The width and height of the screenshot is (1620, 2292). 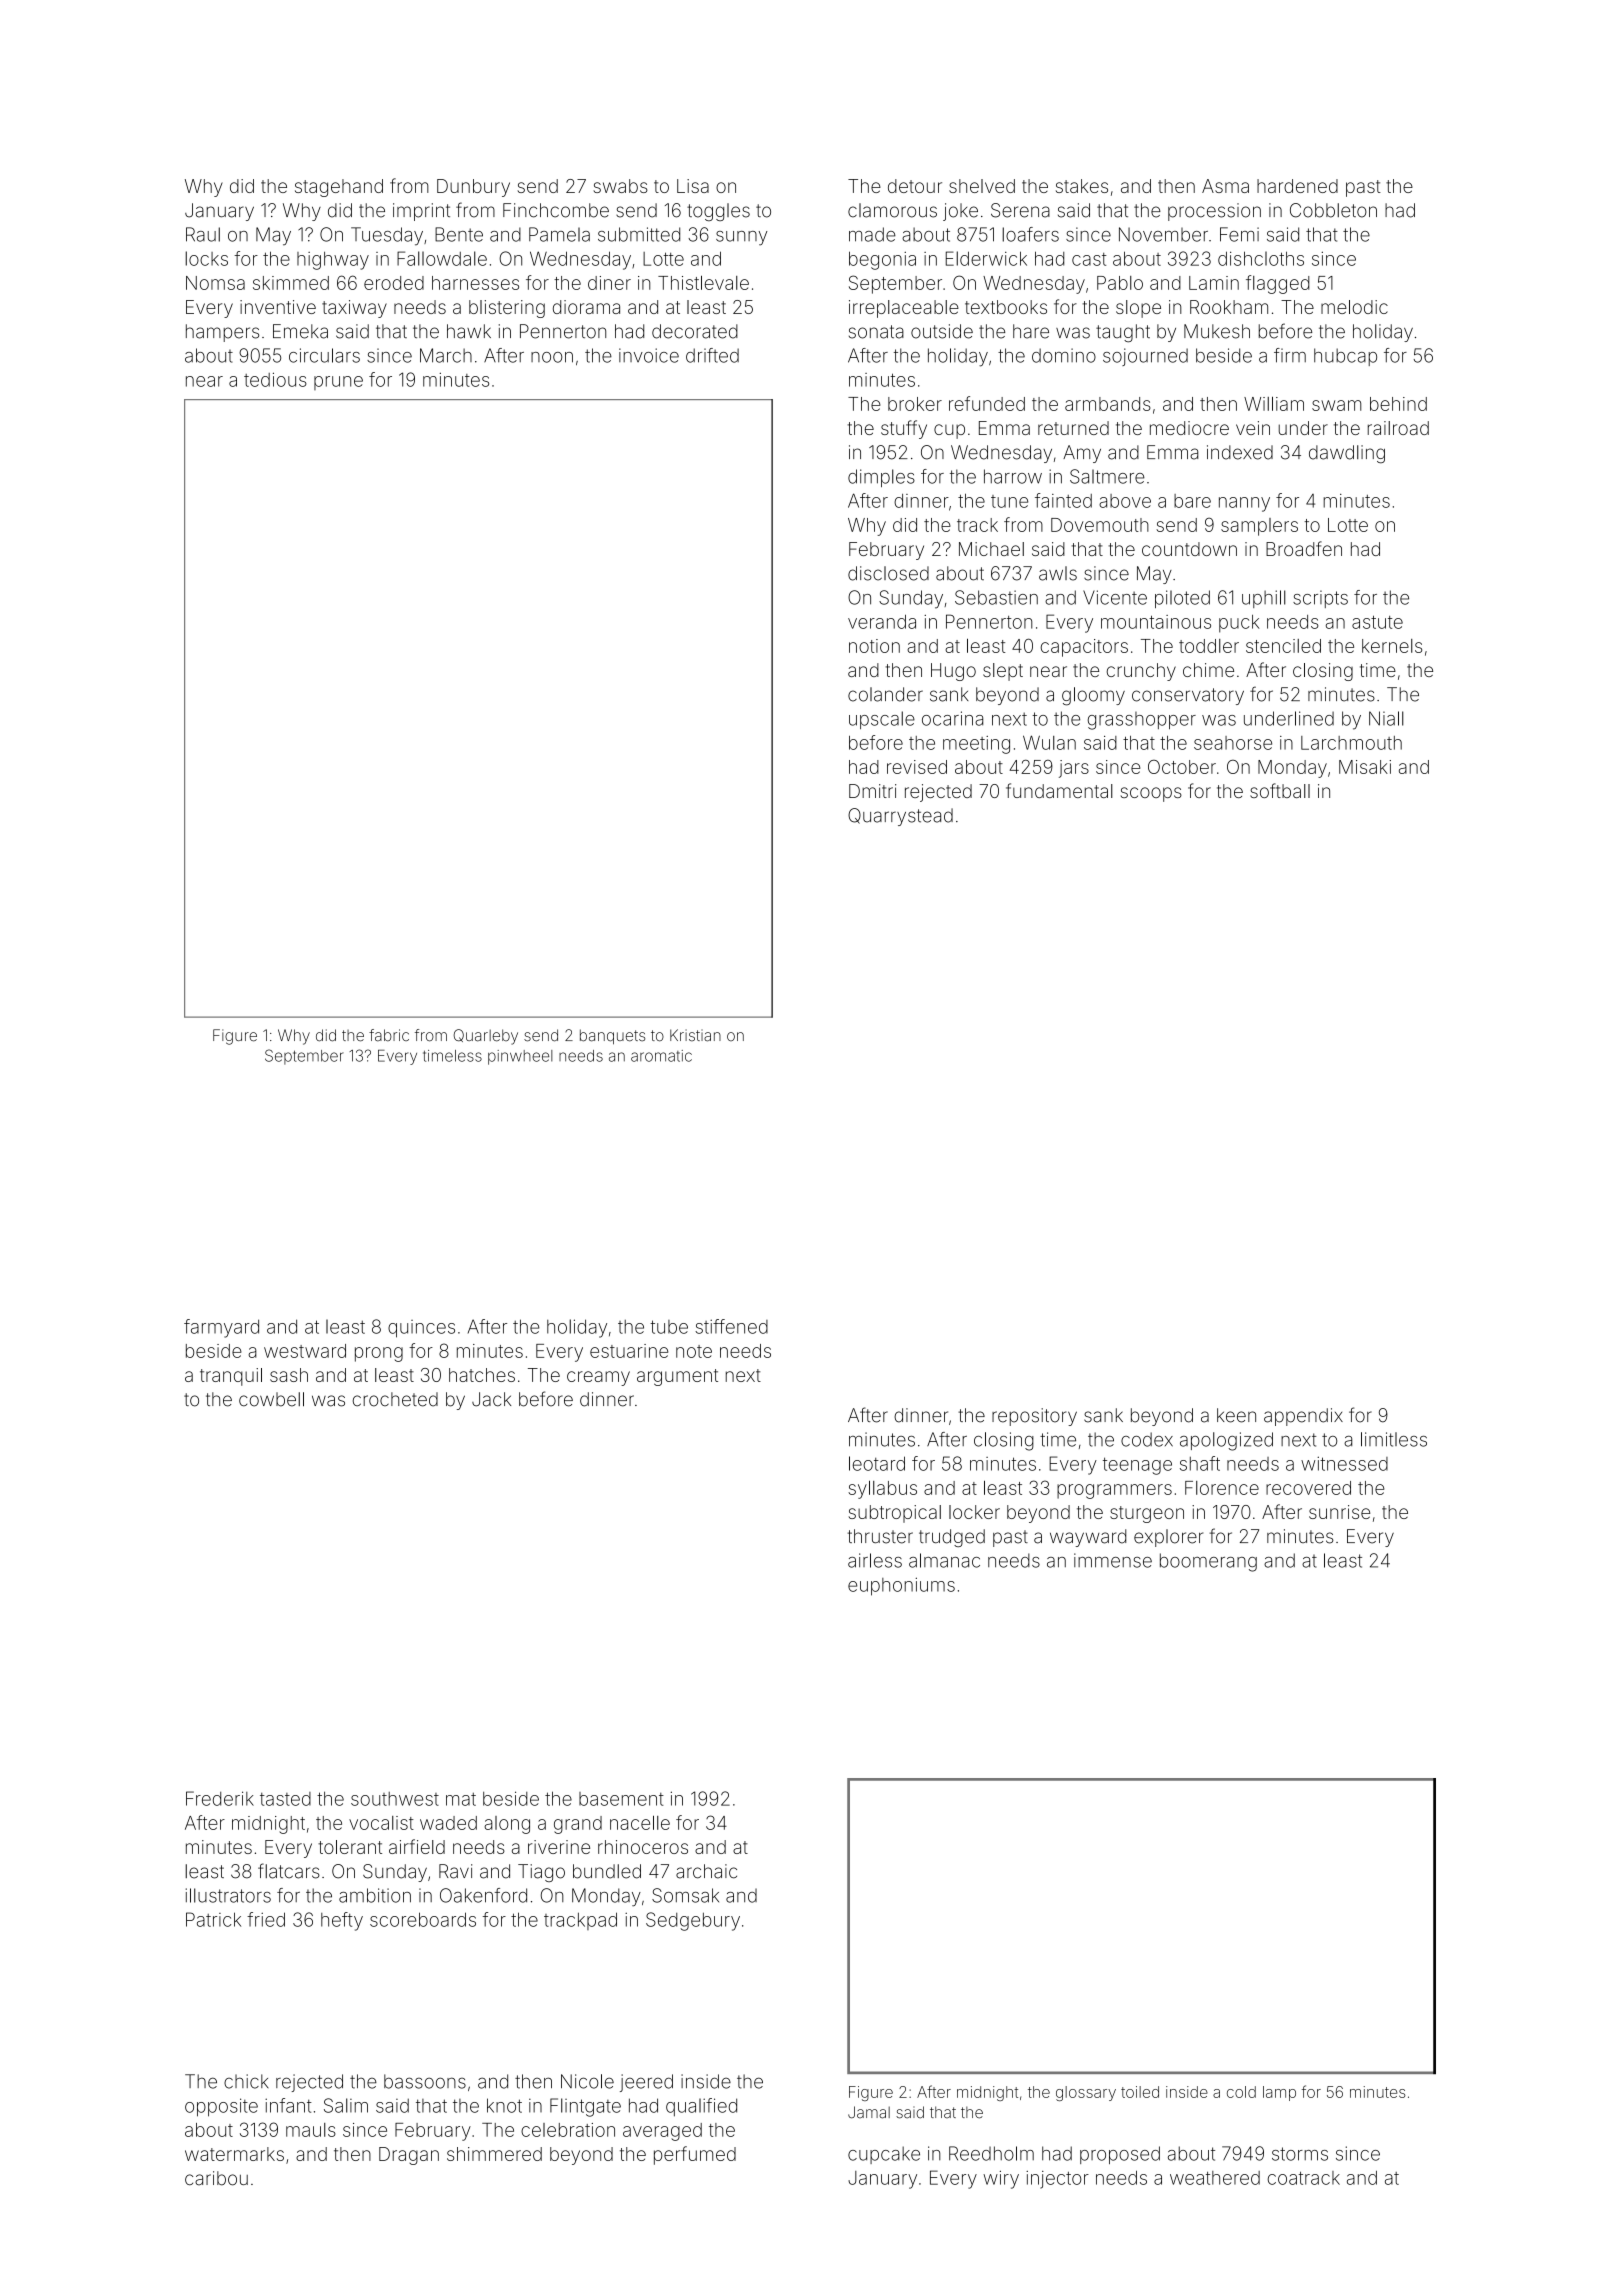 I want to click on Vicente, so click(x=1115, y=597).
